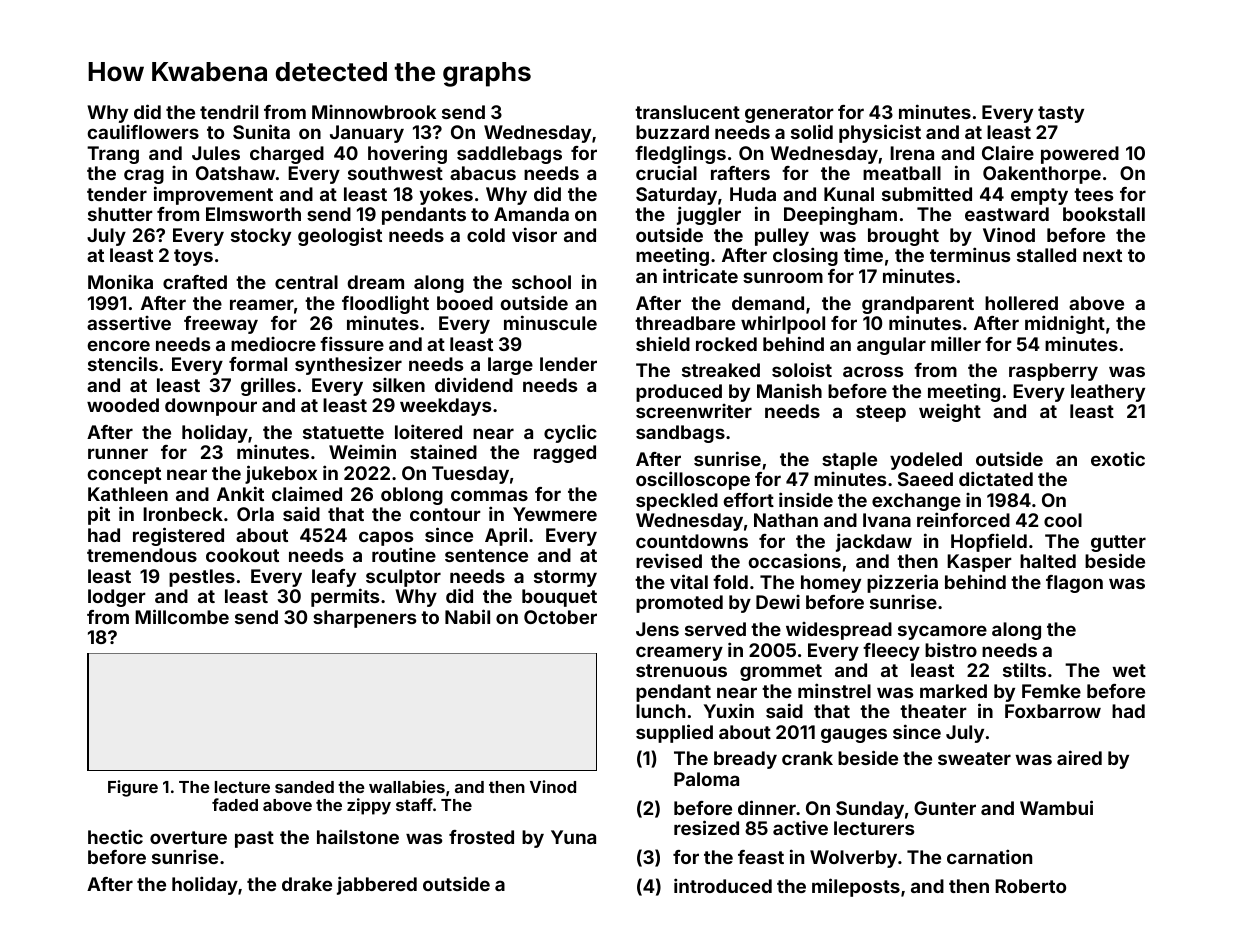 The image size is (1233, 952). Describe the element at coordinates (970, 254) in the image. I see `terminus` at that location.
